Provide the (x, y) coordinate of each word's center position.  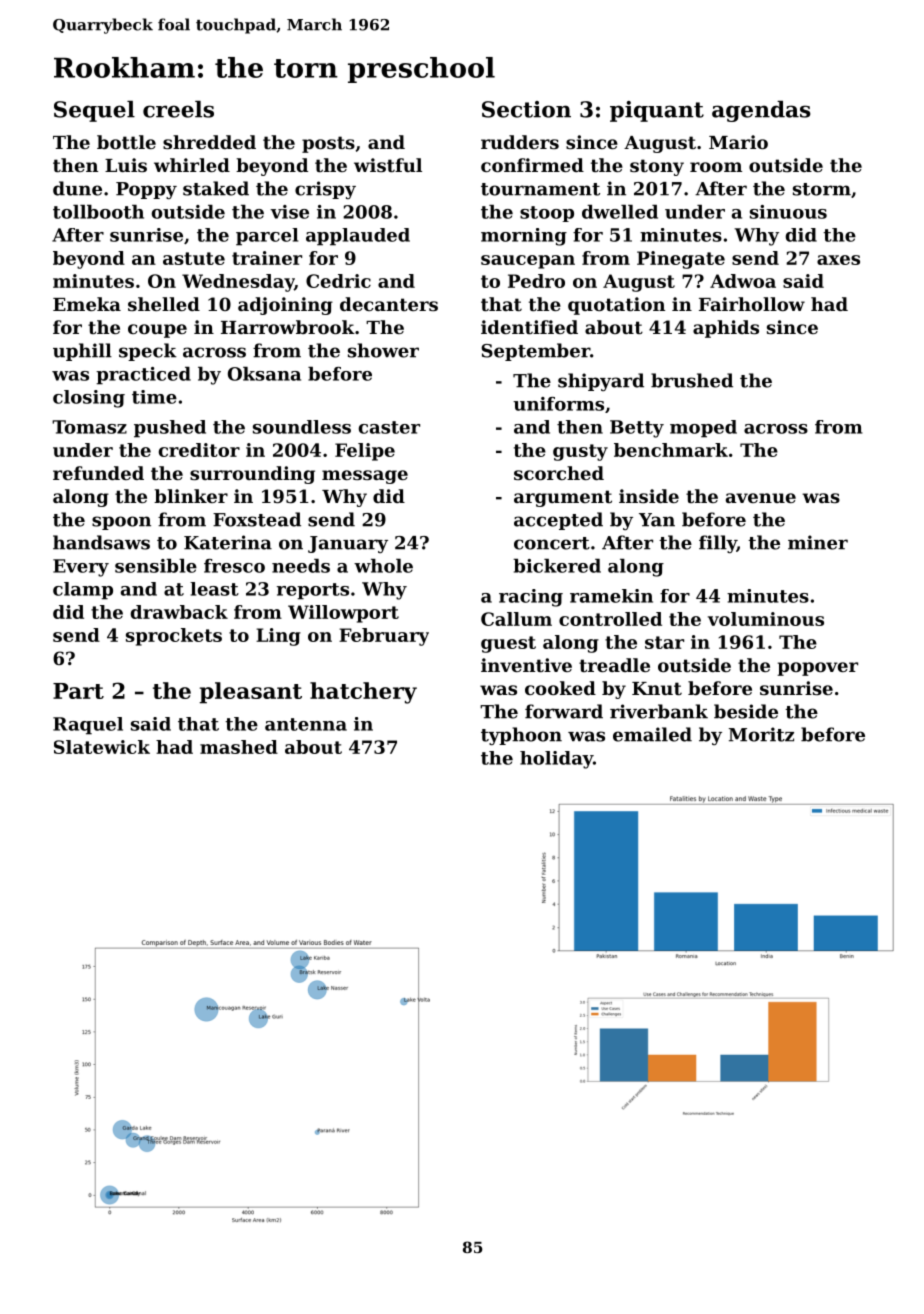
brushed (692, 380)
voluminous (766, 619)
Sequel (94, 111)
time (154, 397)
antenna (306, 724)
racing (531, 598)
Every (81, 568)
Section (526, 109)
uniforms (558, 404)
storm (822, 189)
